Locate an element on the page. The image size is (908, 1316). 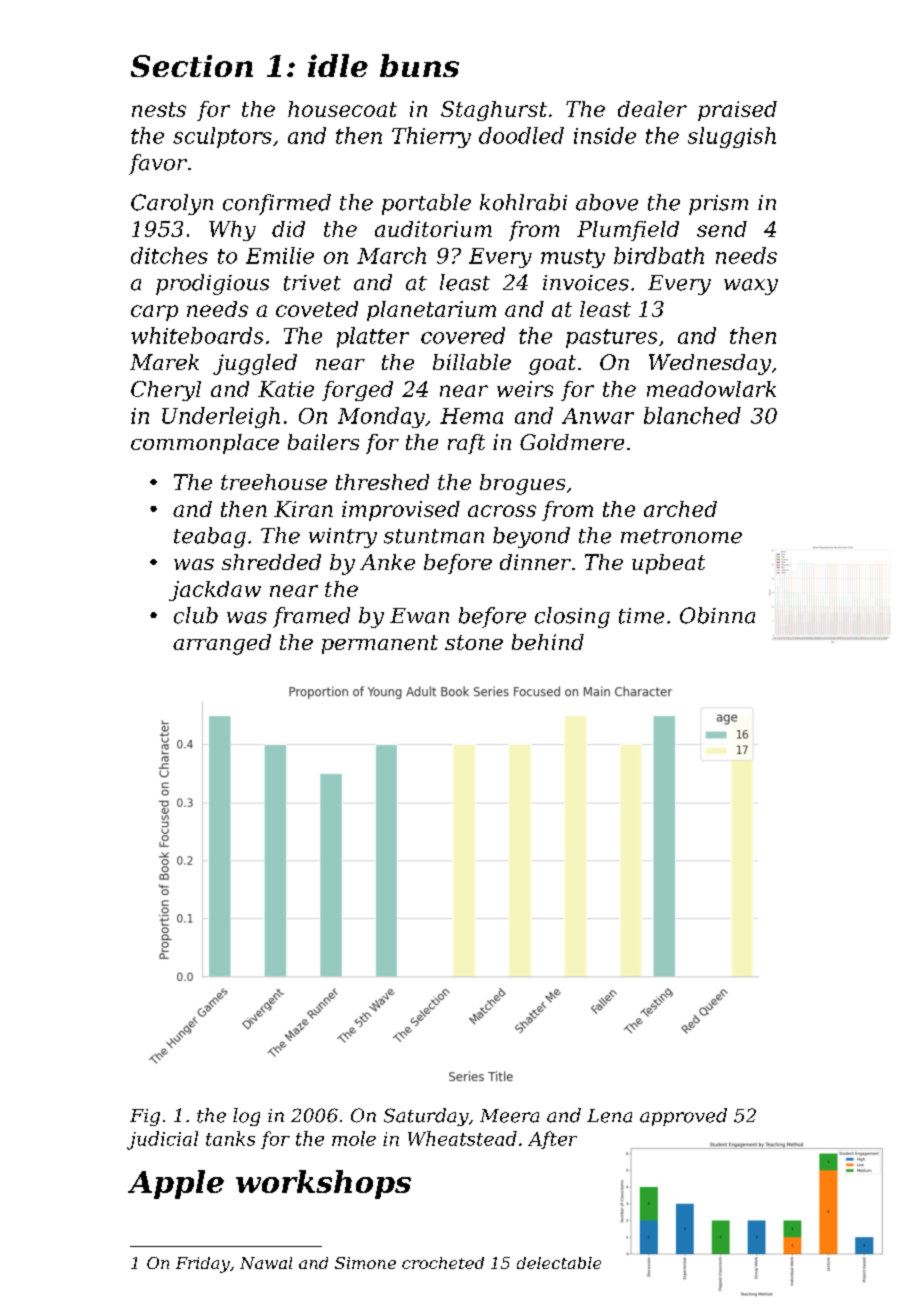
Emilie is located at coordinates (280, 255).
